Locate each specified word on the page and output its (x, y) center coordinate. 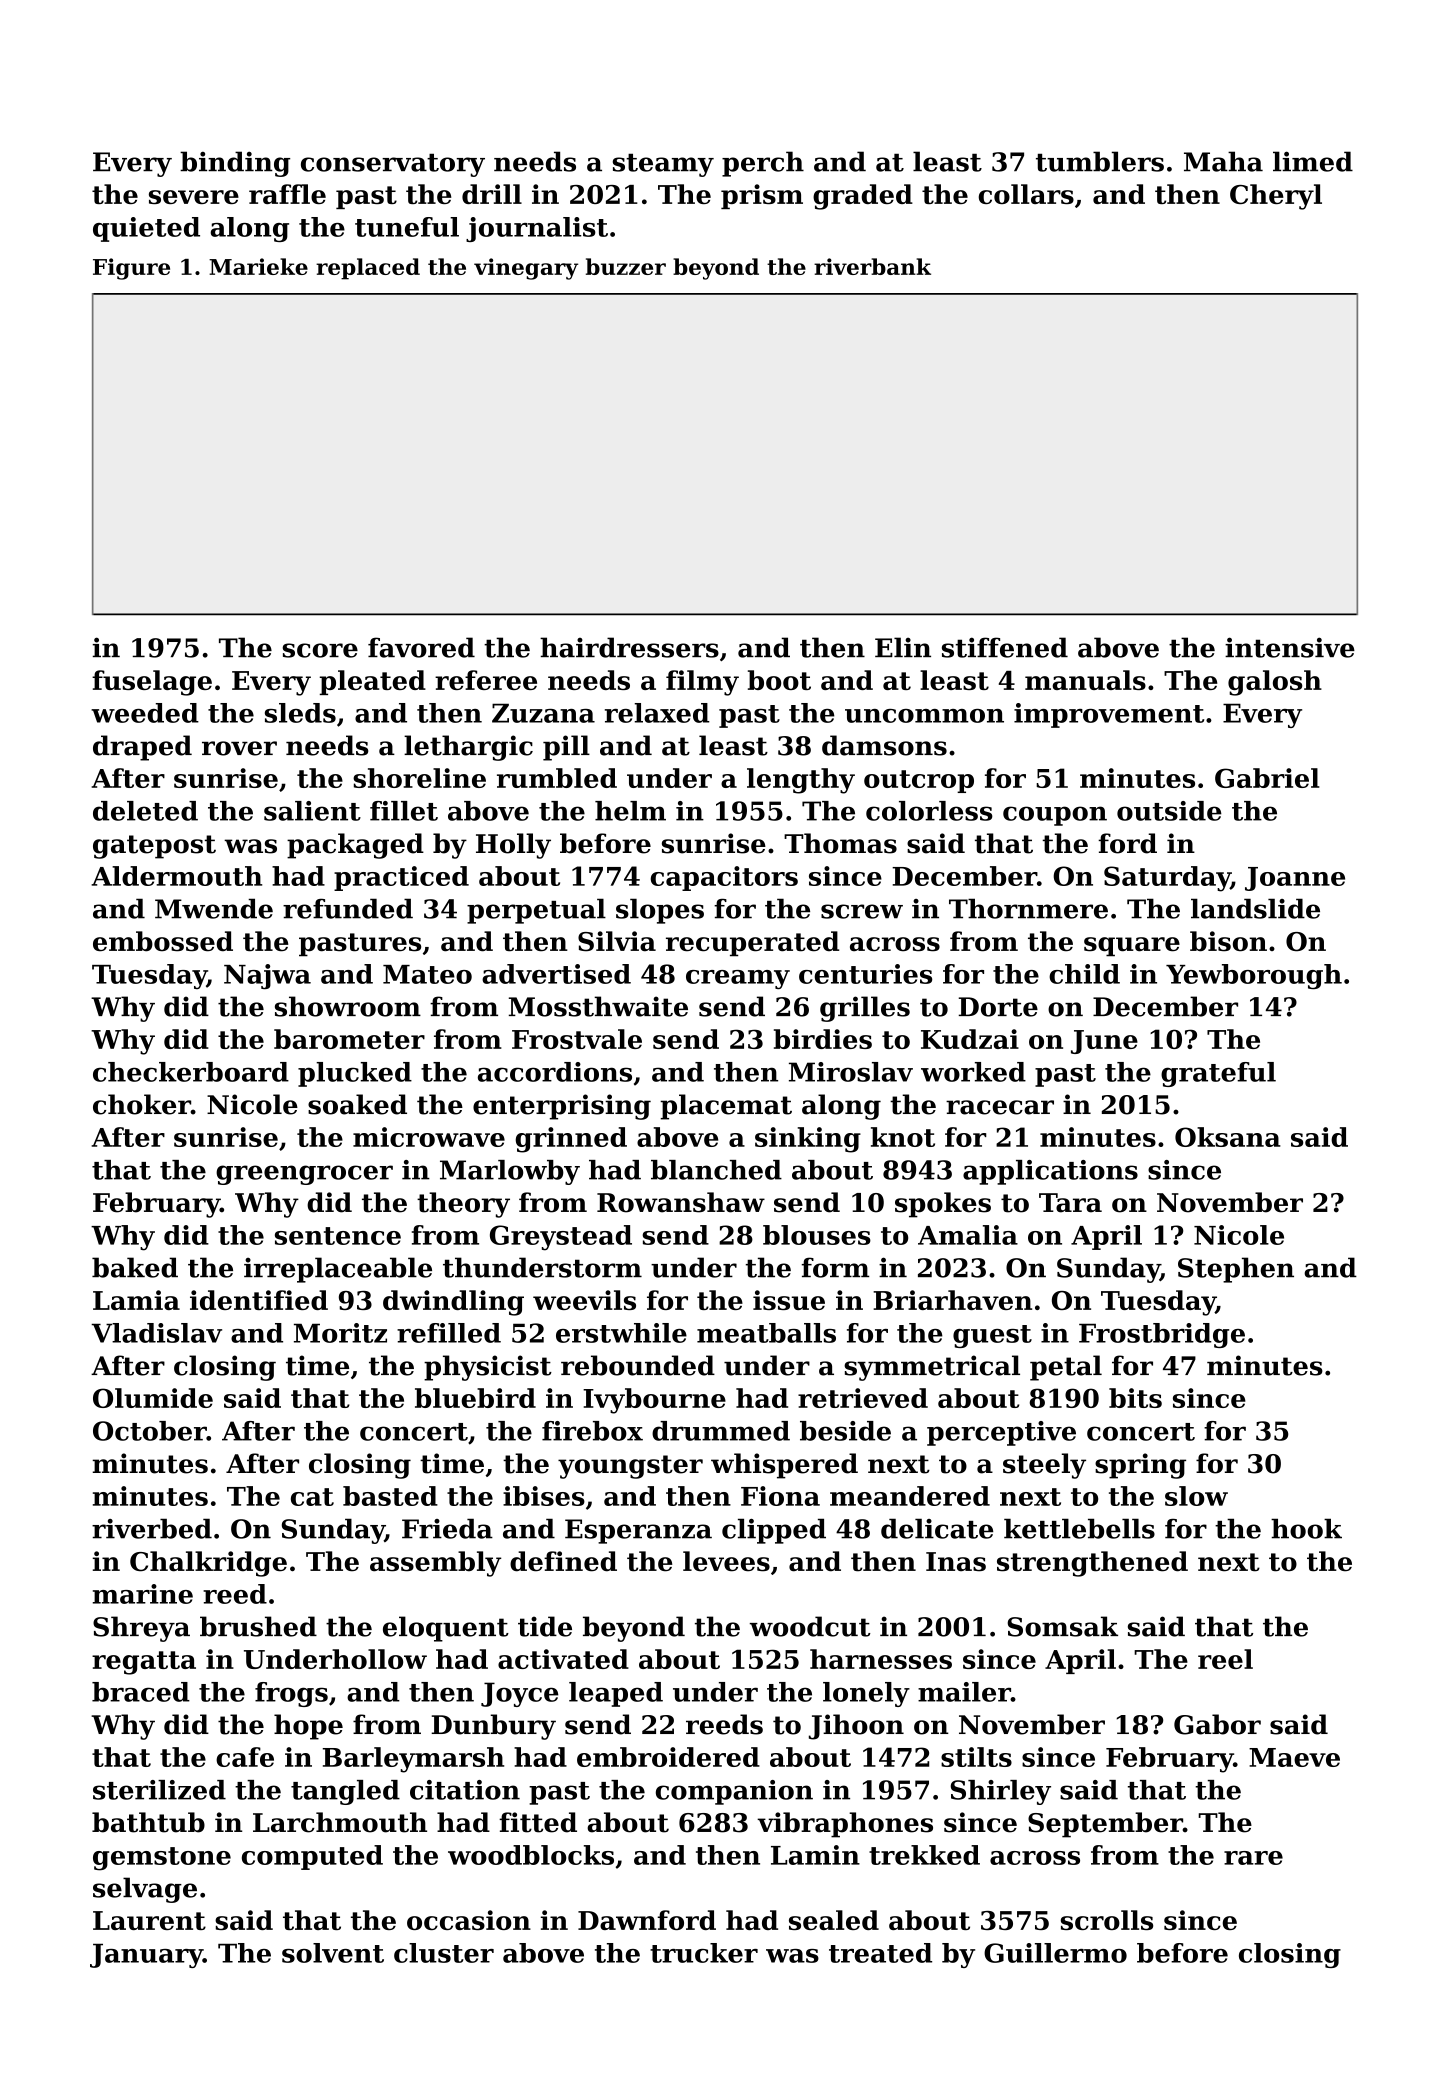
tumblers (1100, 161)
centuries (865, 974)
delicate (937, 1529)
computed (312, 1857)
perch (763, 164)
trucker (704, 1953)
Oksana (1228, 1137)
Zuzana (543, 713)
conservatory (393, 165)
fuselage (152, 683)
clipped (774, 1531)
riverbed (152, 1529)
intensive (1290, 647)
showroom (348, 1006)
